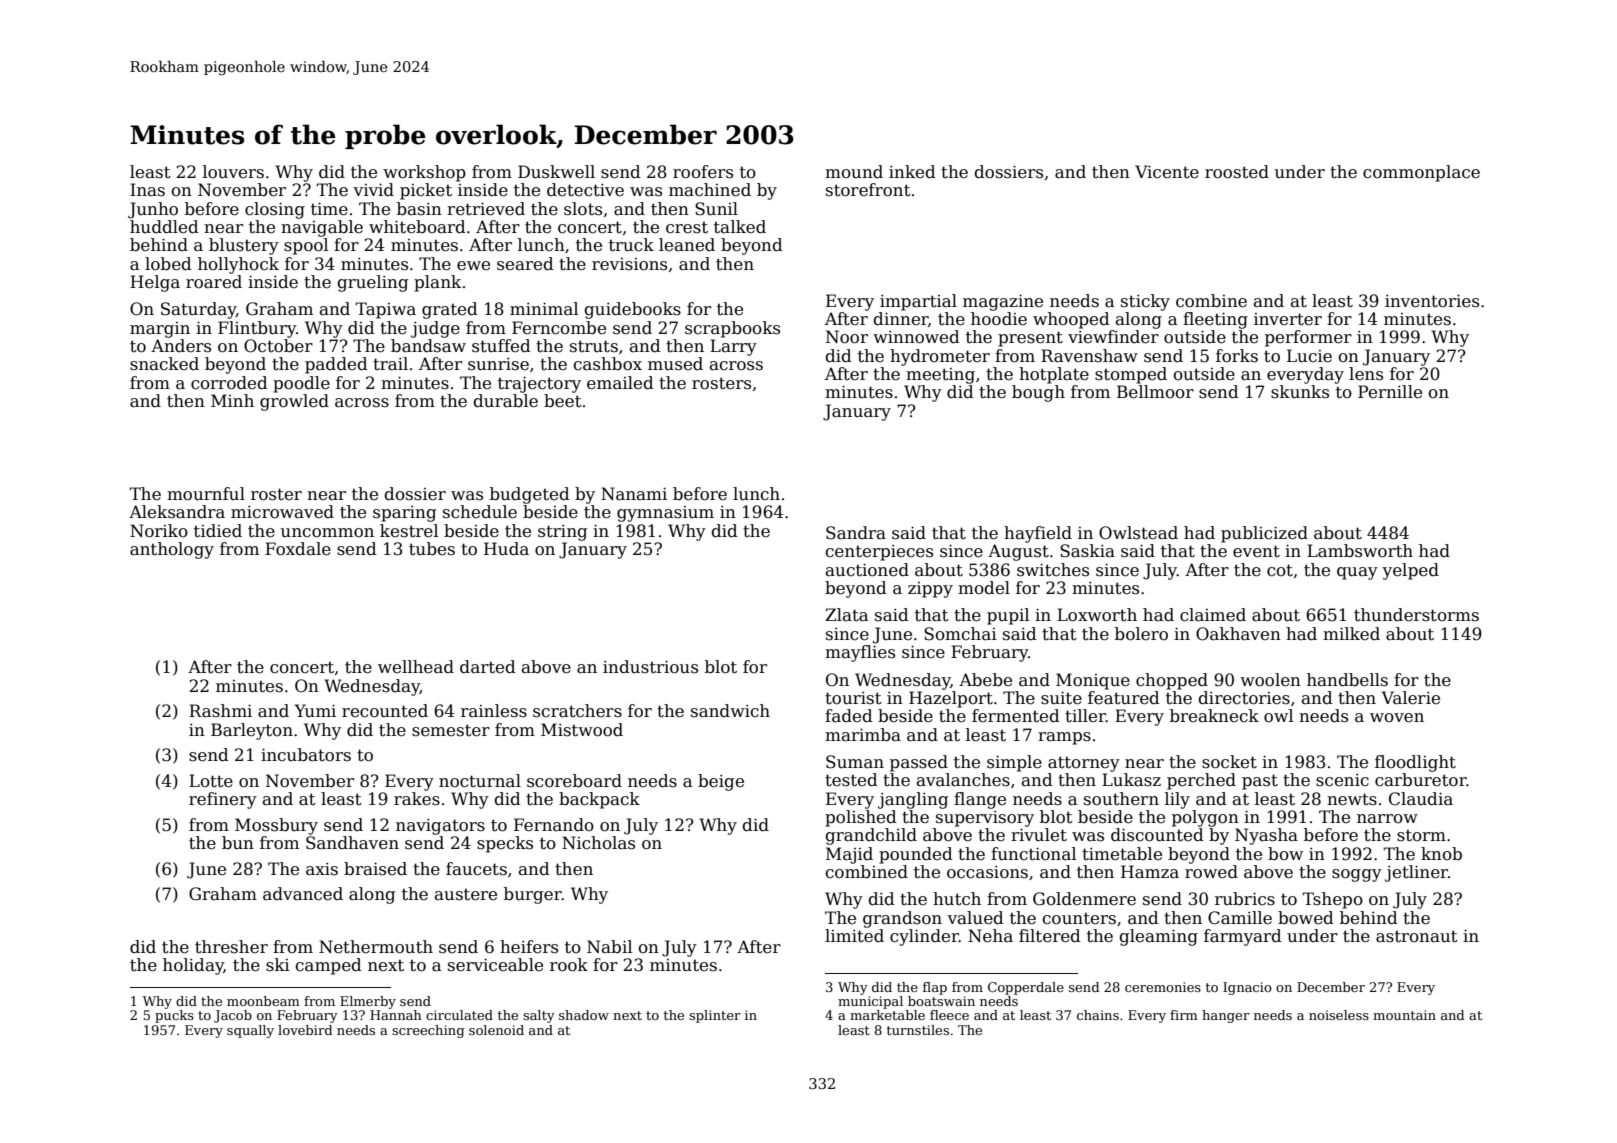 The width and height of the page is (1617, 1143). Describe the element at coordinates (957, 899) in the page. I see `hutch` at that location.
